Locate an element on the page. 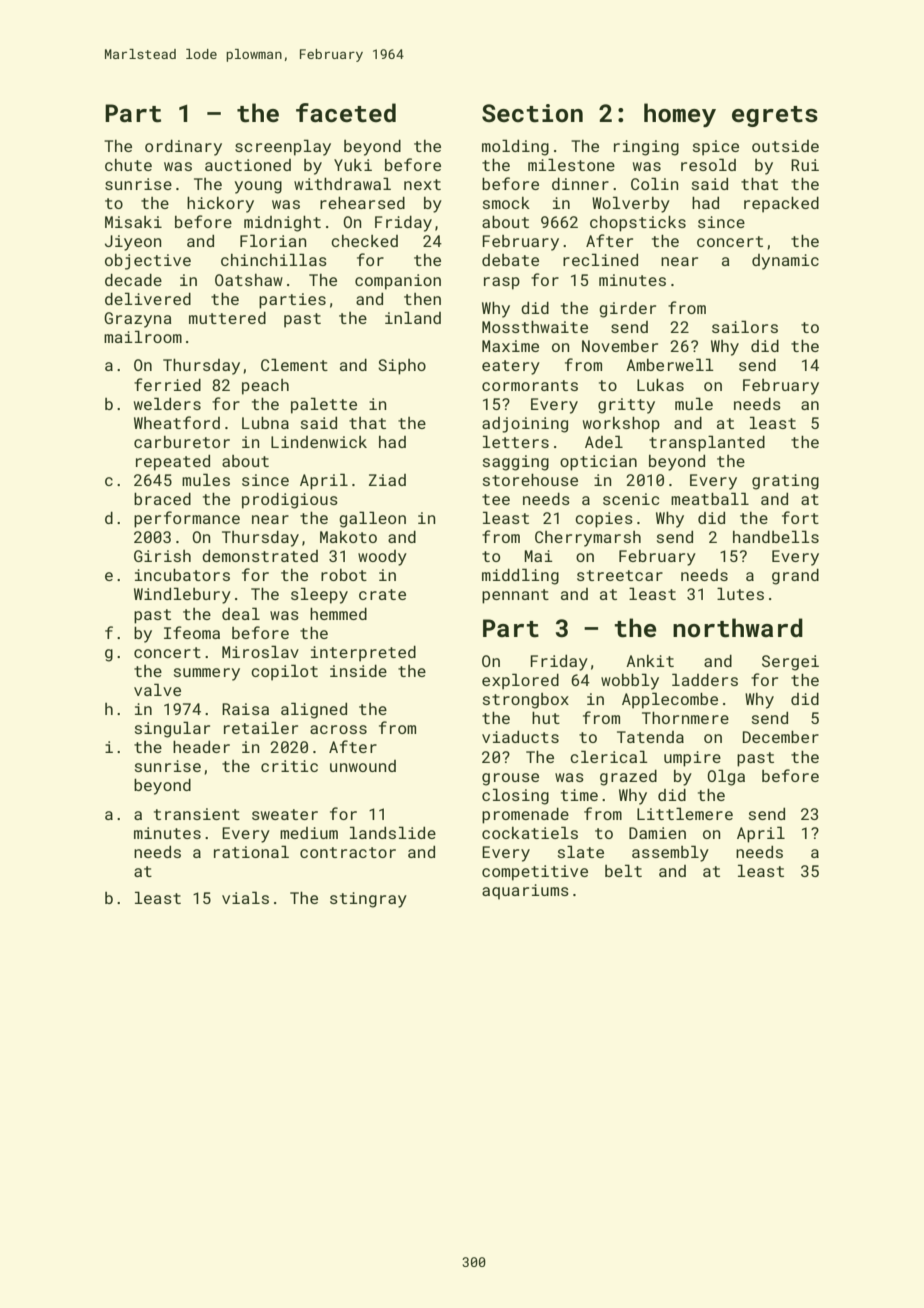  viaducts is located at coordinates (520, 737).
